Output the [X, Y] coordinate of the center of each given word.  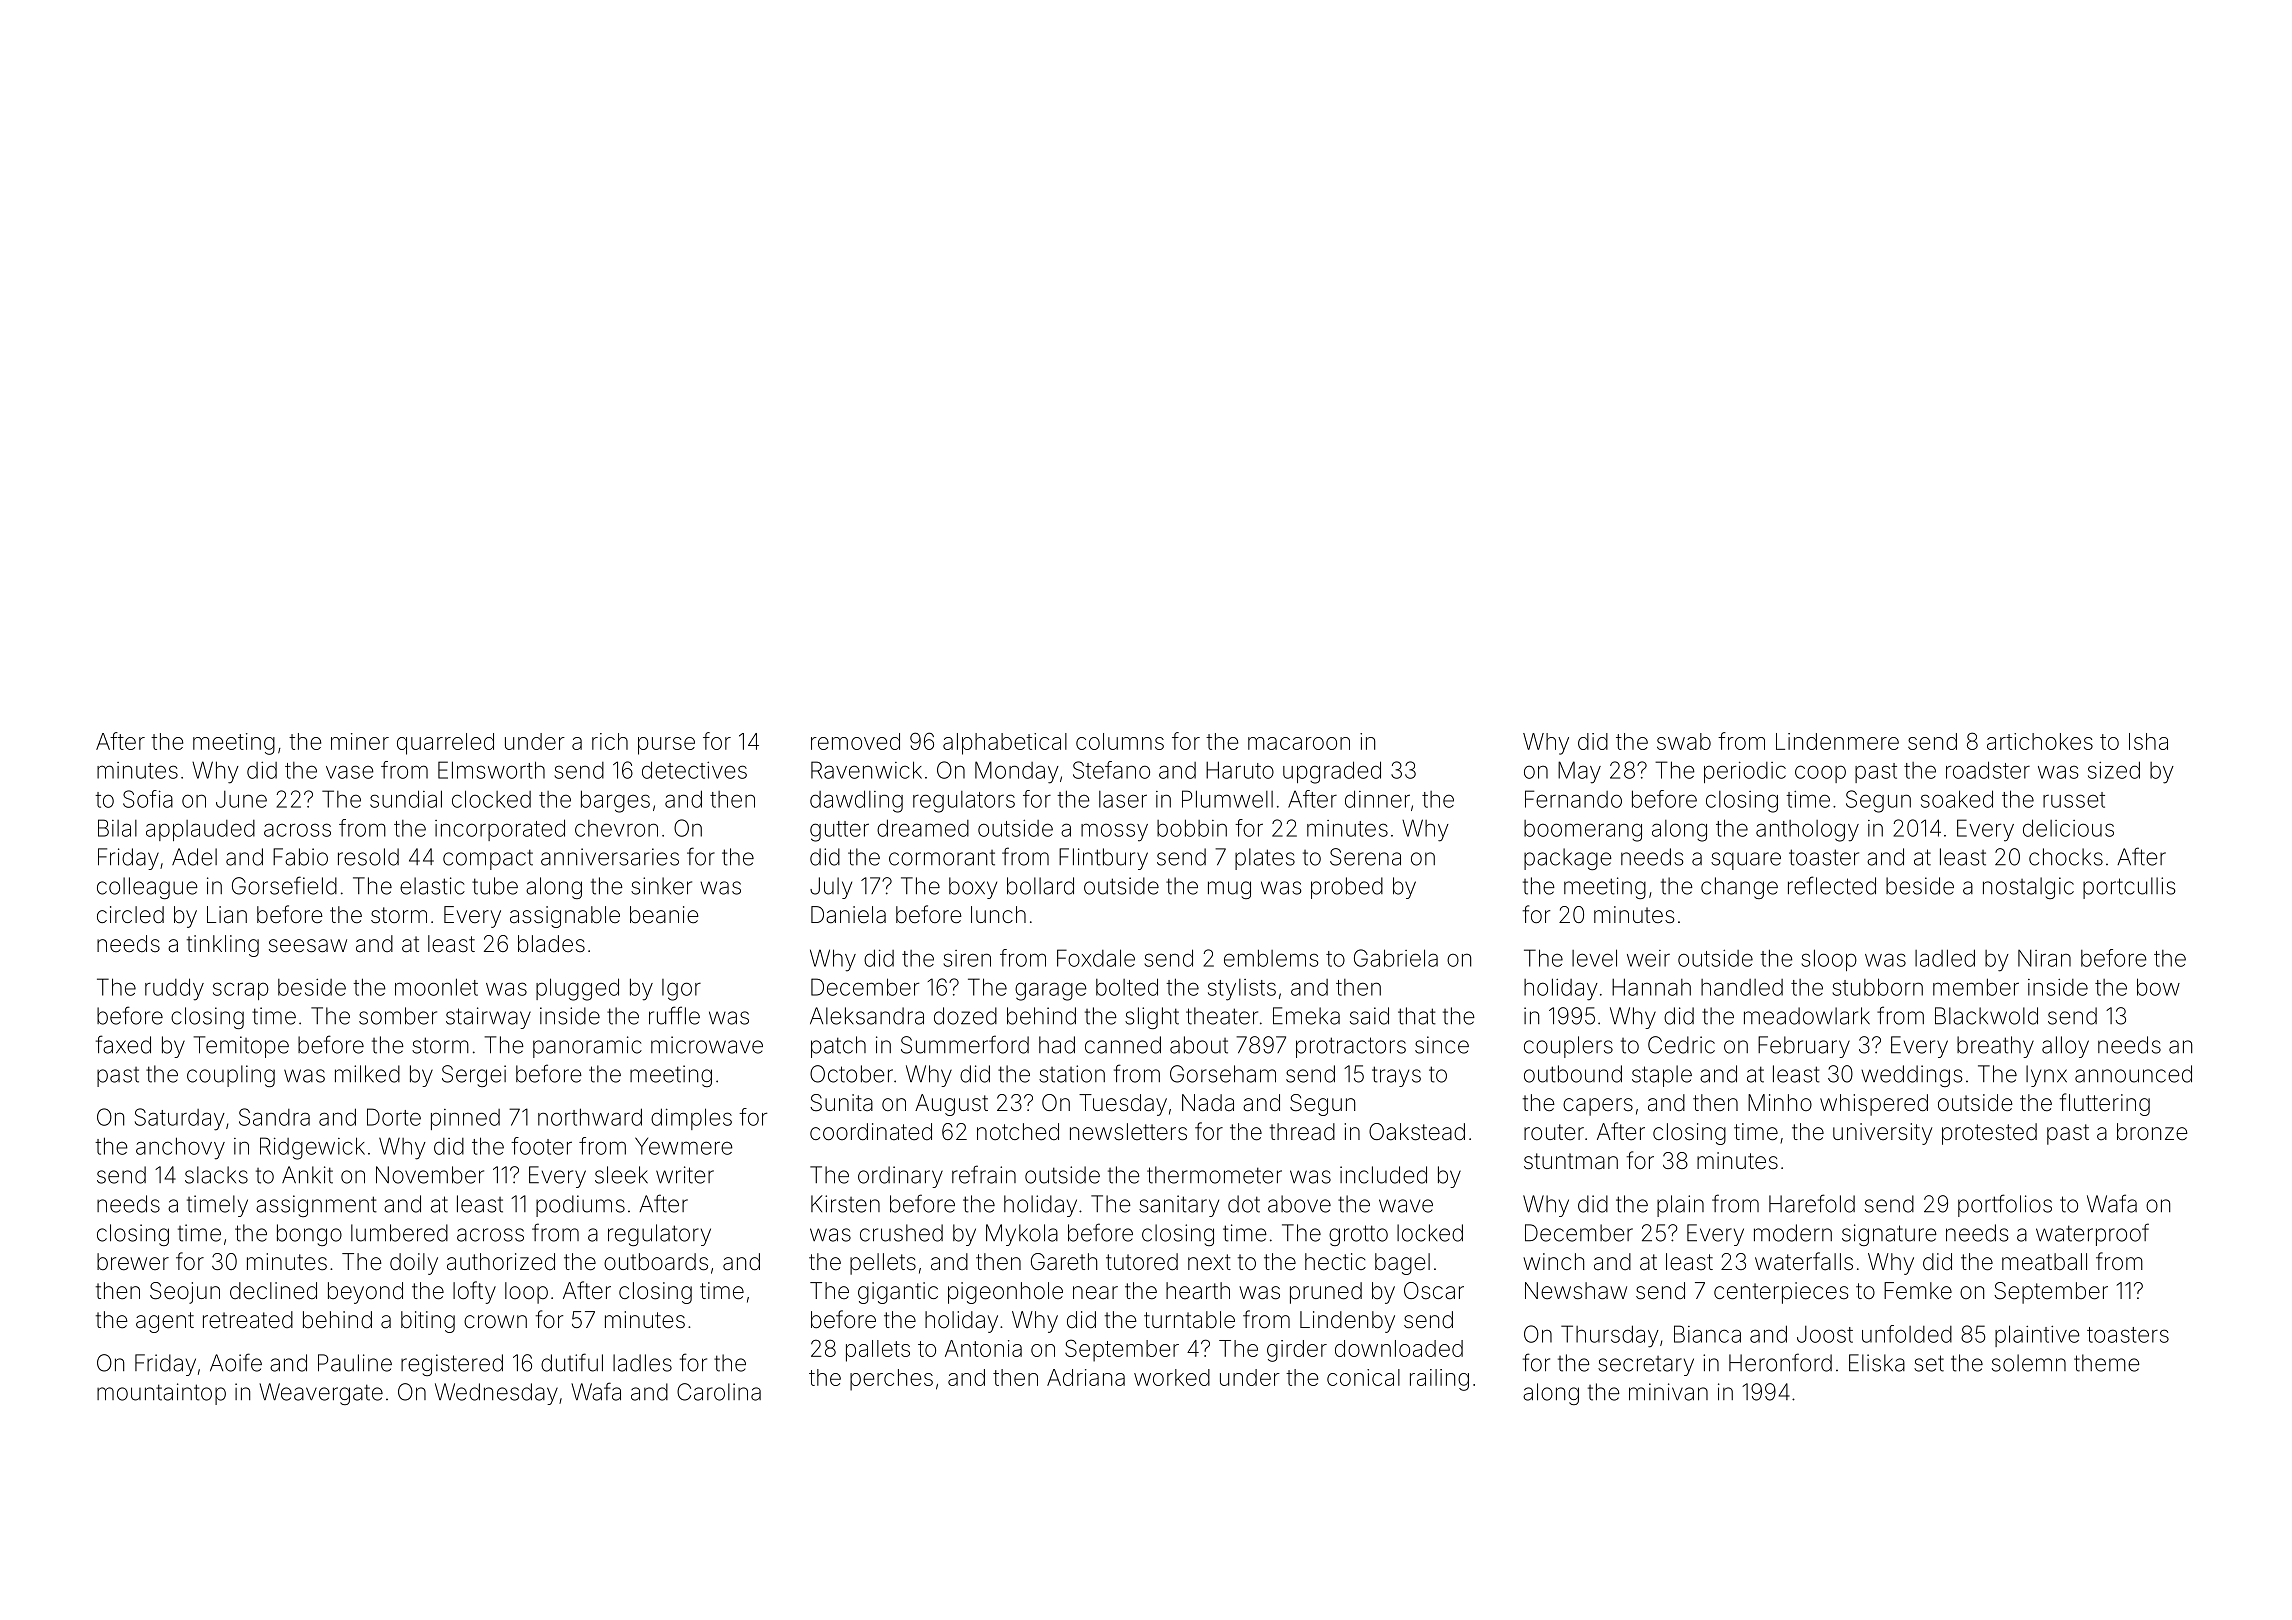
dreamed [923, 828]
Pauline [355, 1363]
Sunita [841, 1103]
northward [590, 1117]
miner [360, 741]
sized [2114, 770]
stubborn [1877, 987]
